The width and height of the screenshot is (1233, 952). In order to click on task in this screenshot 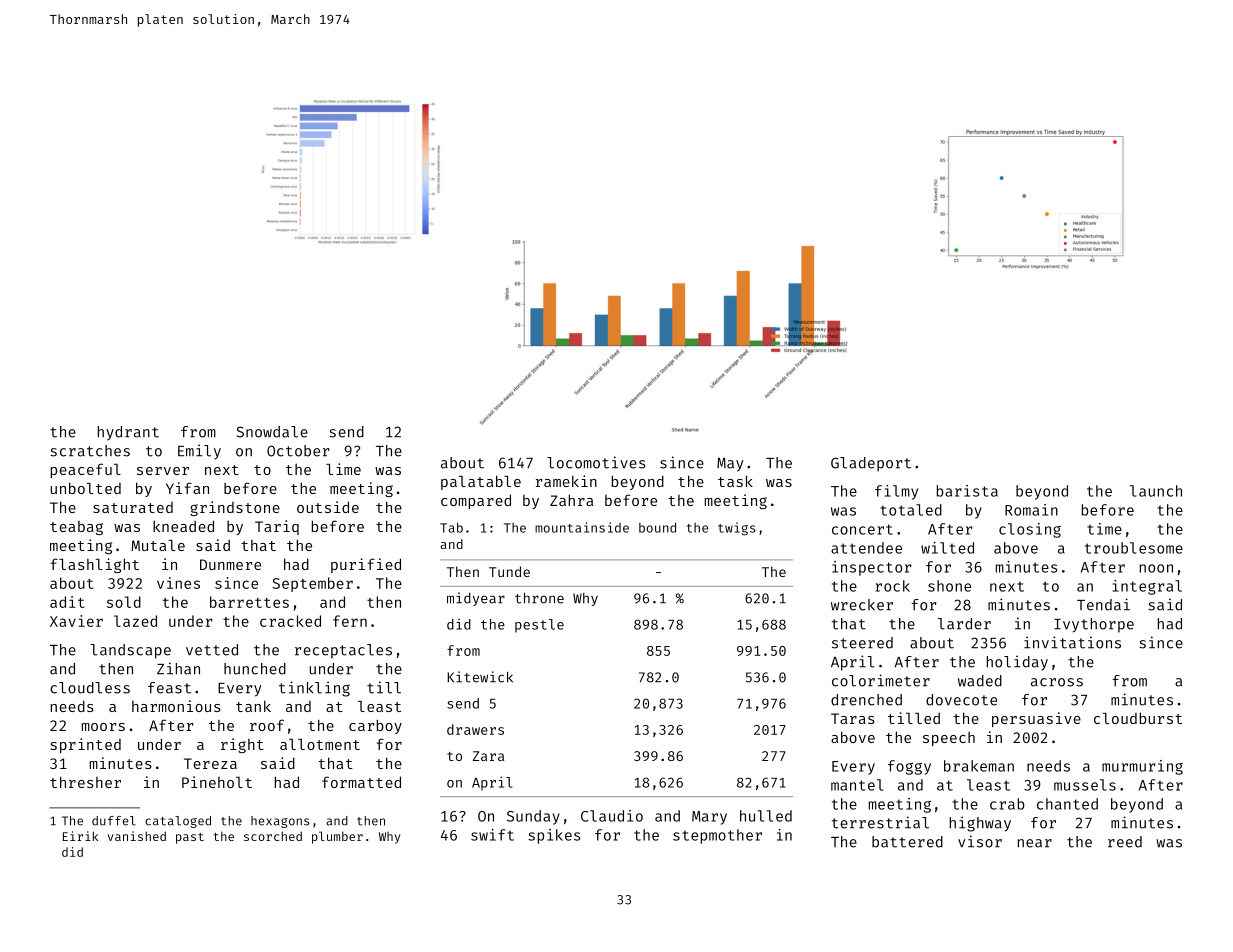, I will do `click(735, 481)`.
